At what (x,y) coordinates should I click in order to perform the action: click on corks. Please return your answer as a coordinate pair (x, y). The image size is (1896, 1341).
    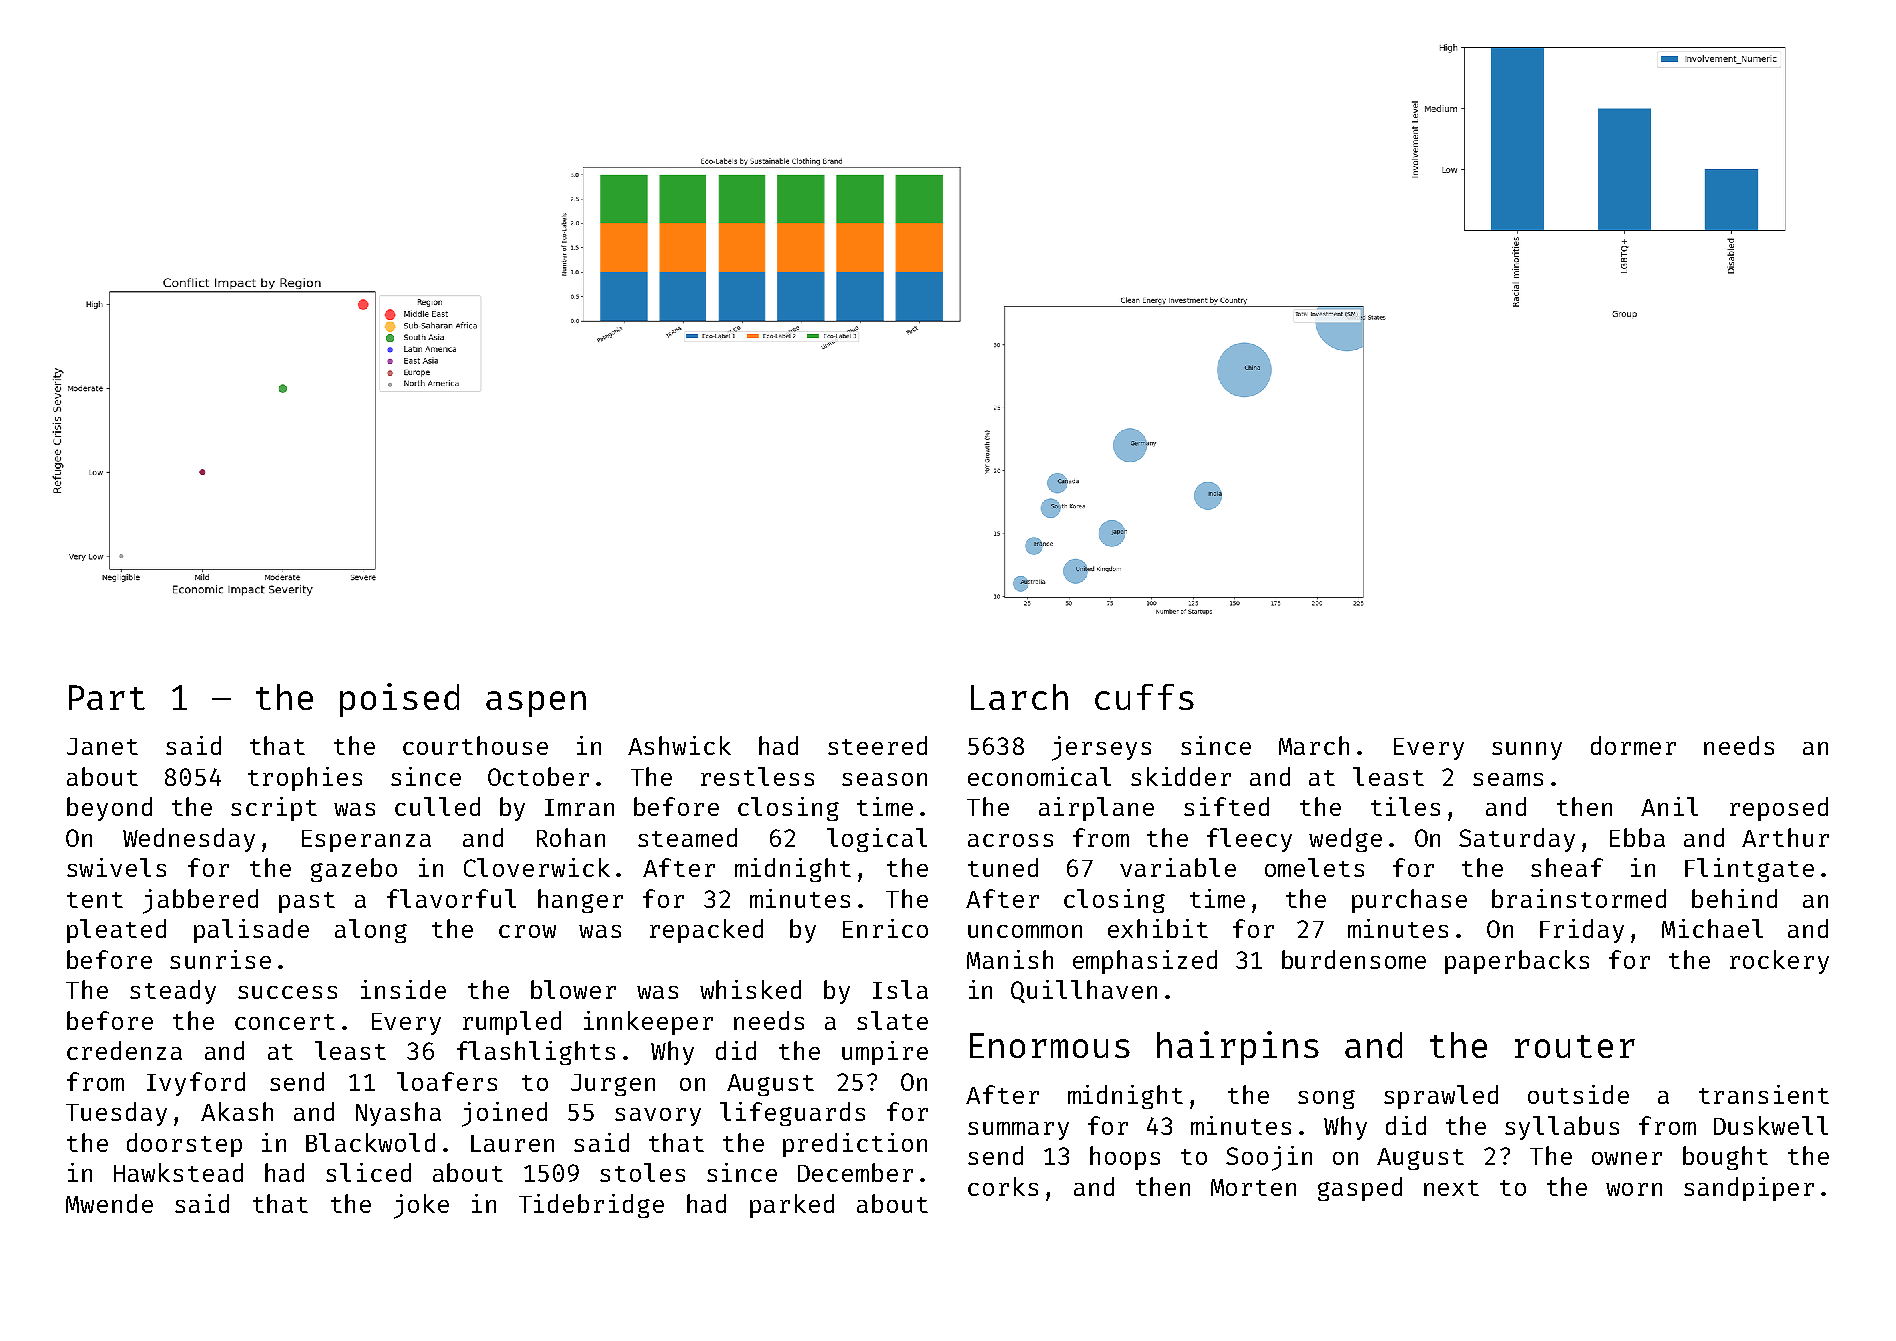
    Looking at the image, I should click on (1003, 1186).
